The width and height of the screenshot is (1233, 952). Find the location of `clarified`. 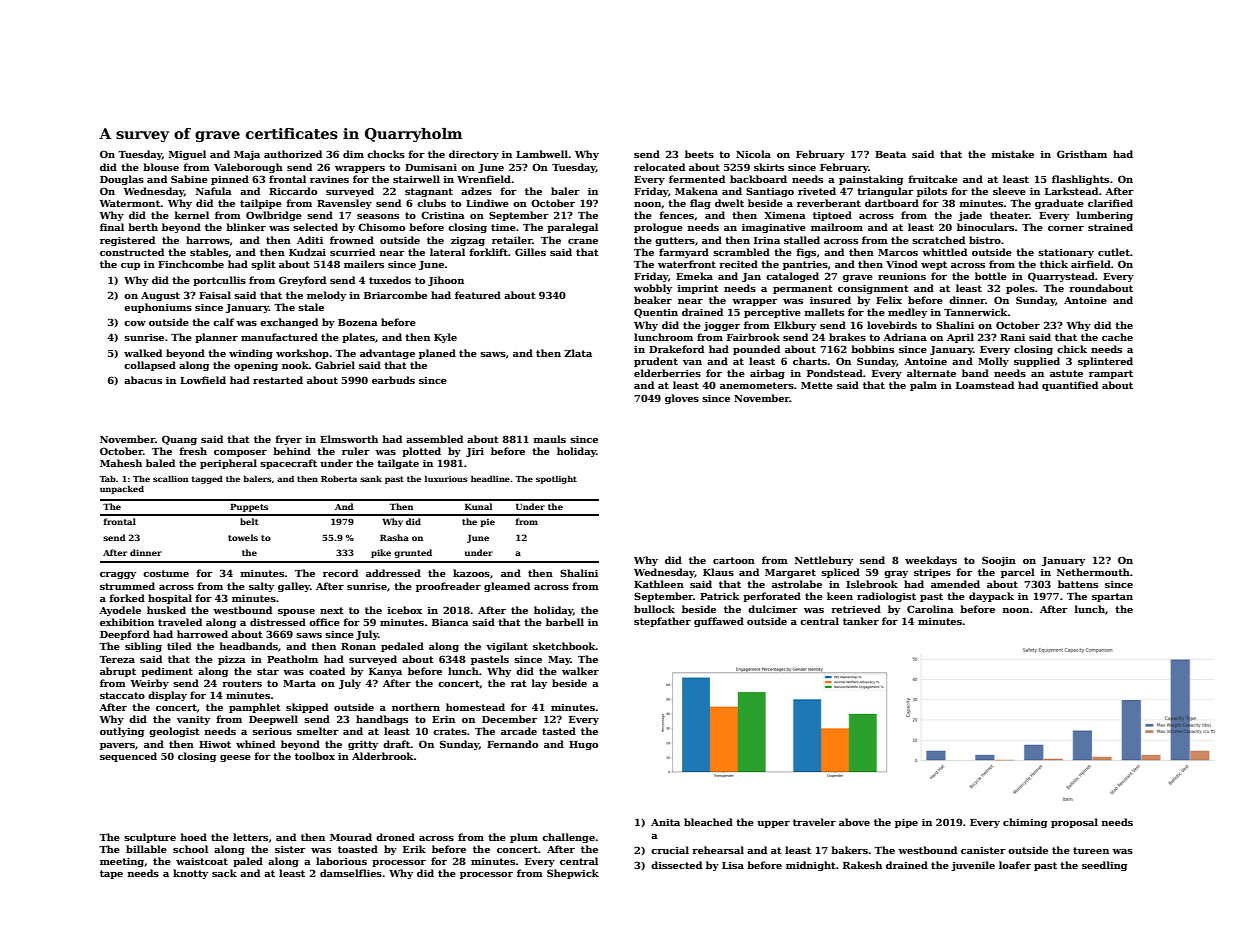

clarified is located at coordinates (1110, 203).
